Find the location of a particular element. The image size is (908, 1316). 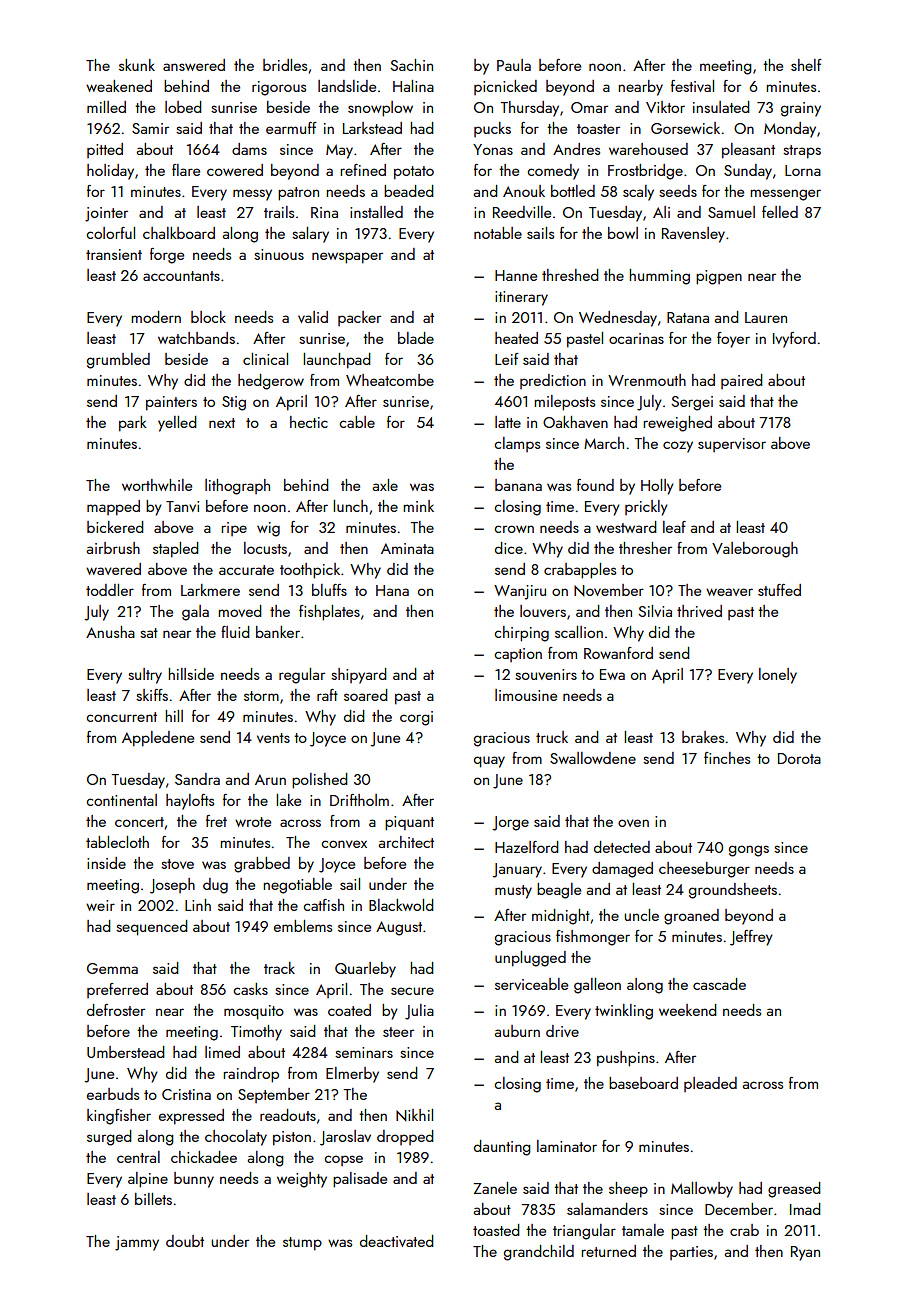

Jeffrey is located at coordinates (751, 938).
